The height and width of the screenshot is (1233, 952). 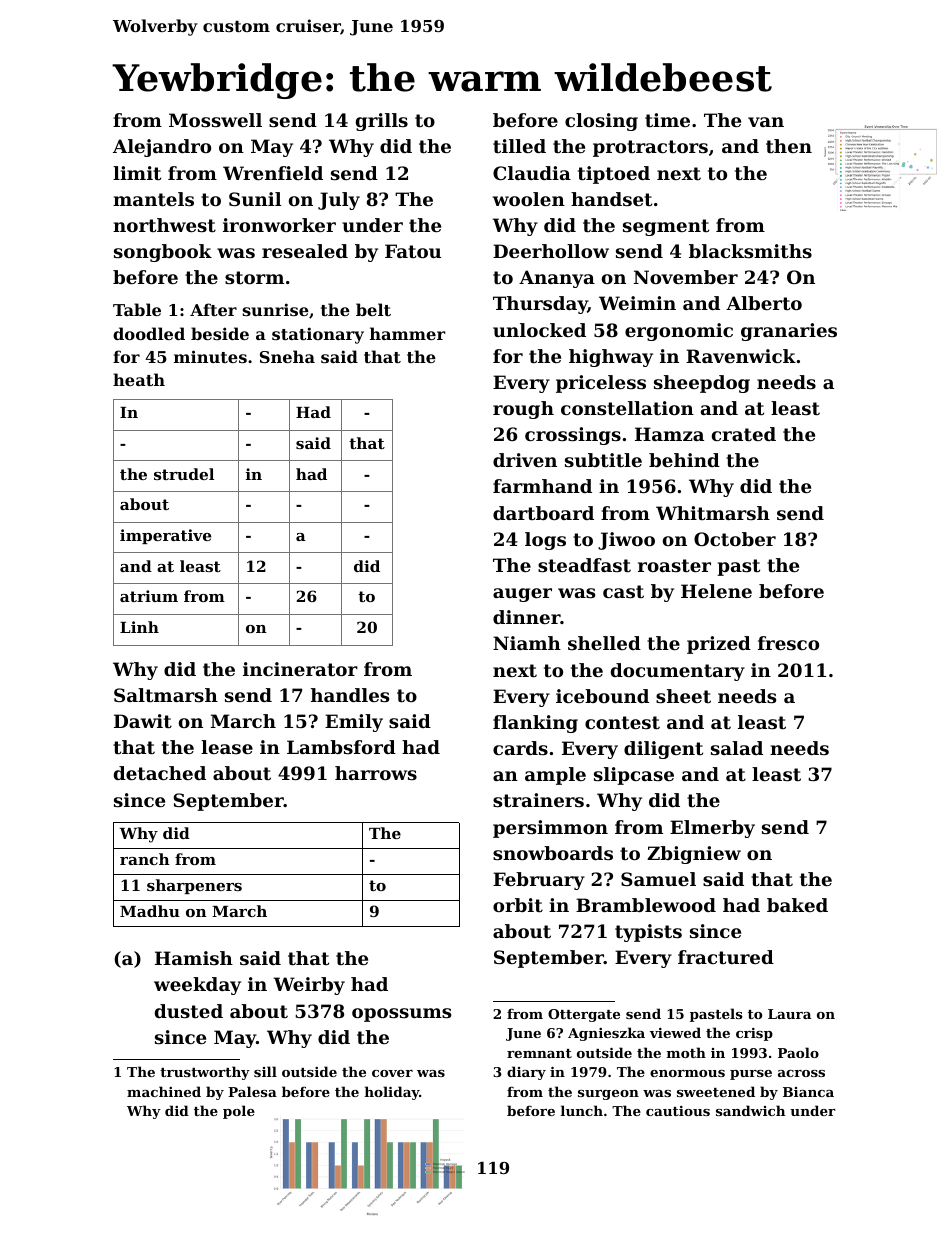 What do you see at coordinates (712, 829) in the screenshot?
I see `Elmerby` at bounding box center [712, 829].
